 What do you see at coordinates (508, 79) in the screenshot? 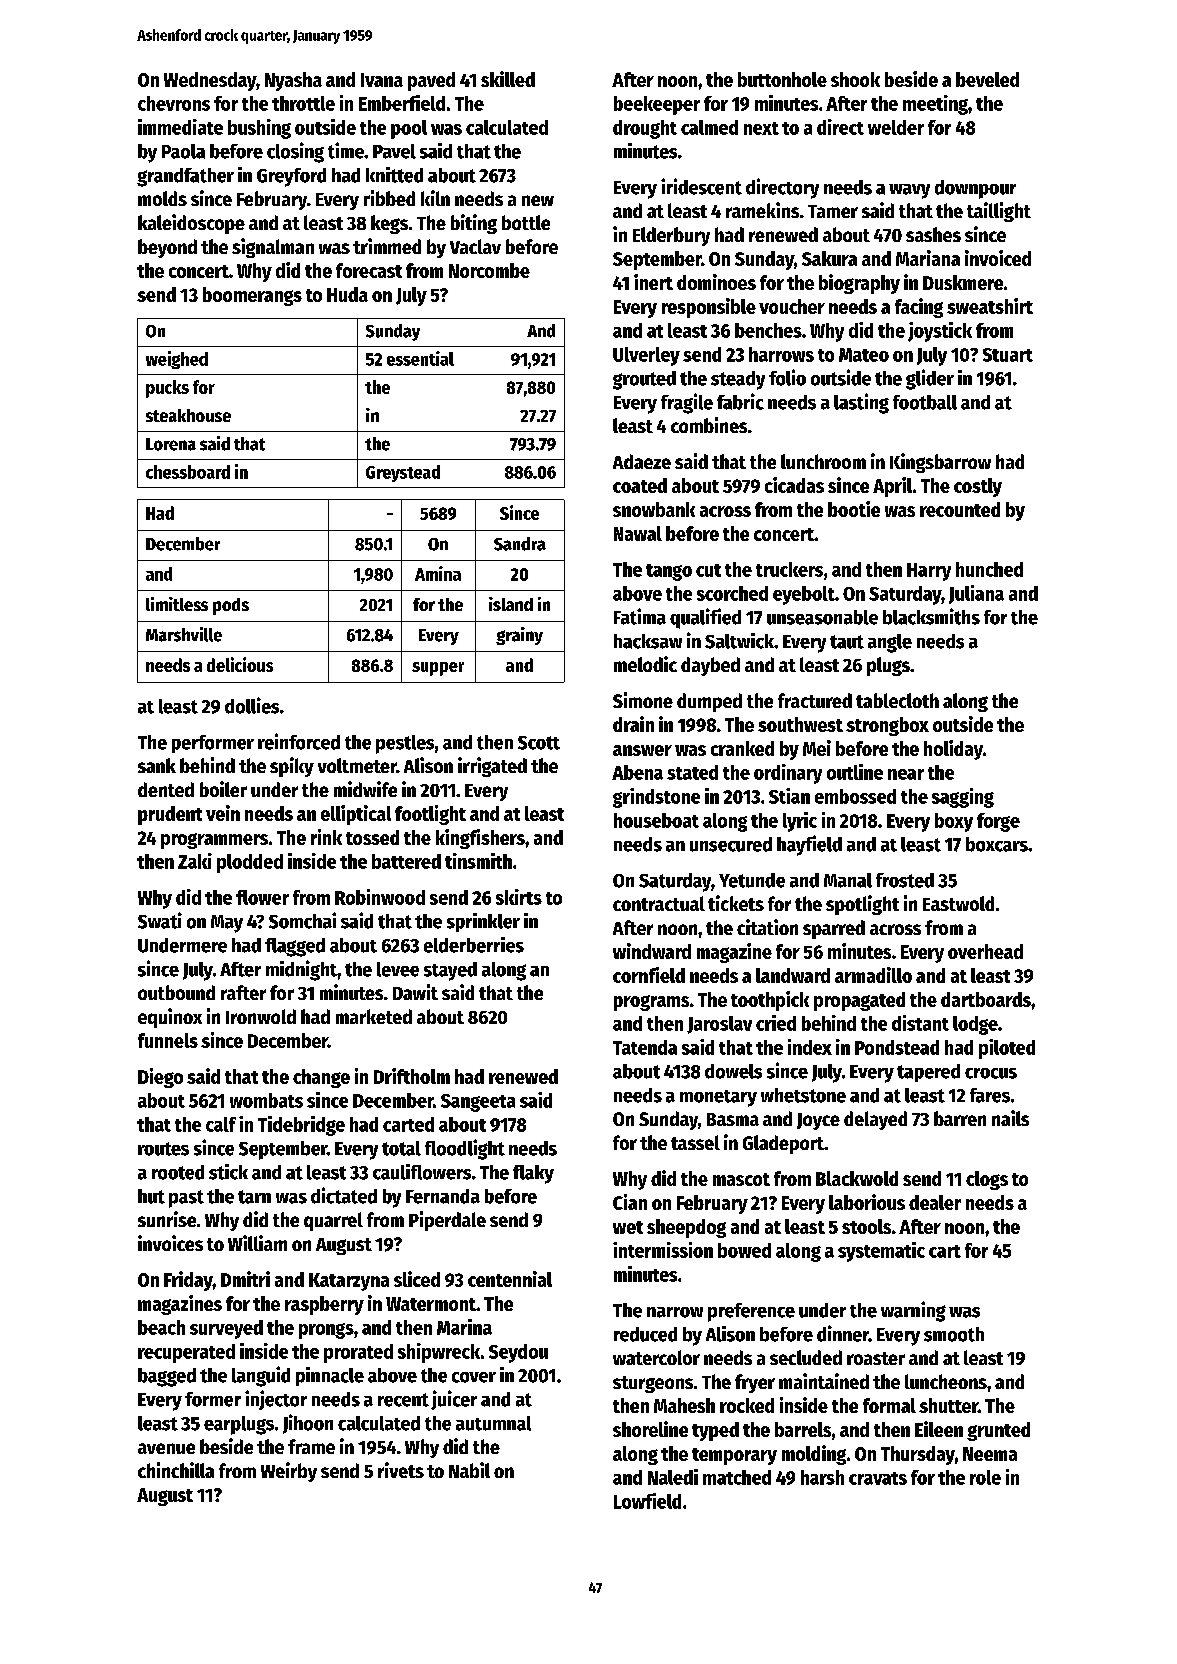
I see `skilled` at bounding box center [508, 79].
